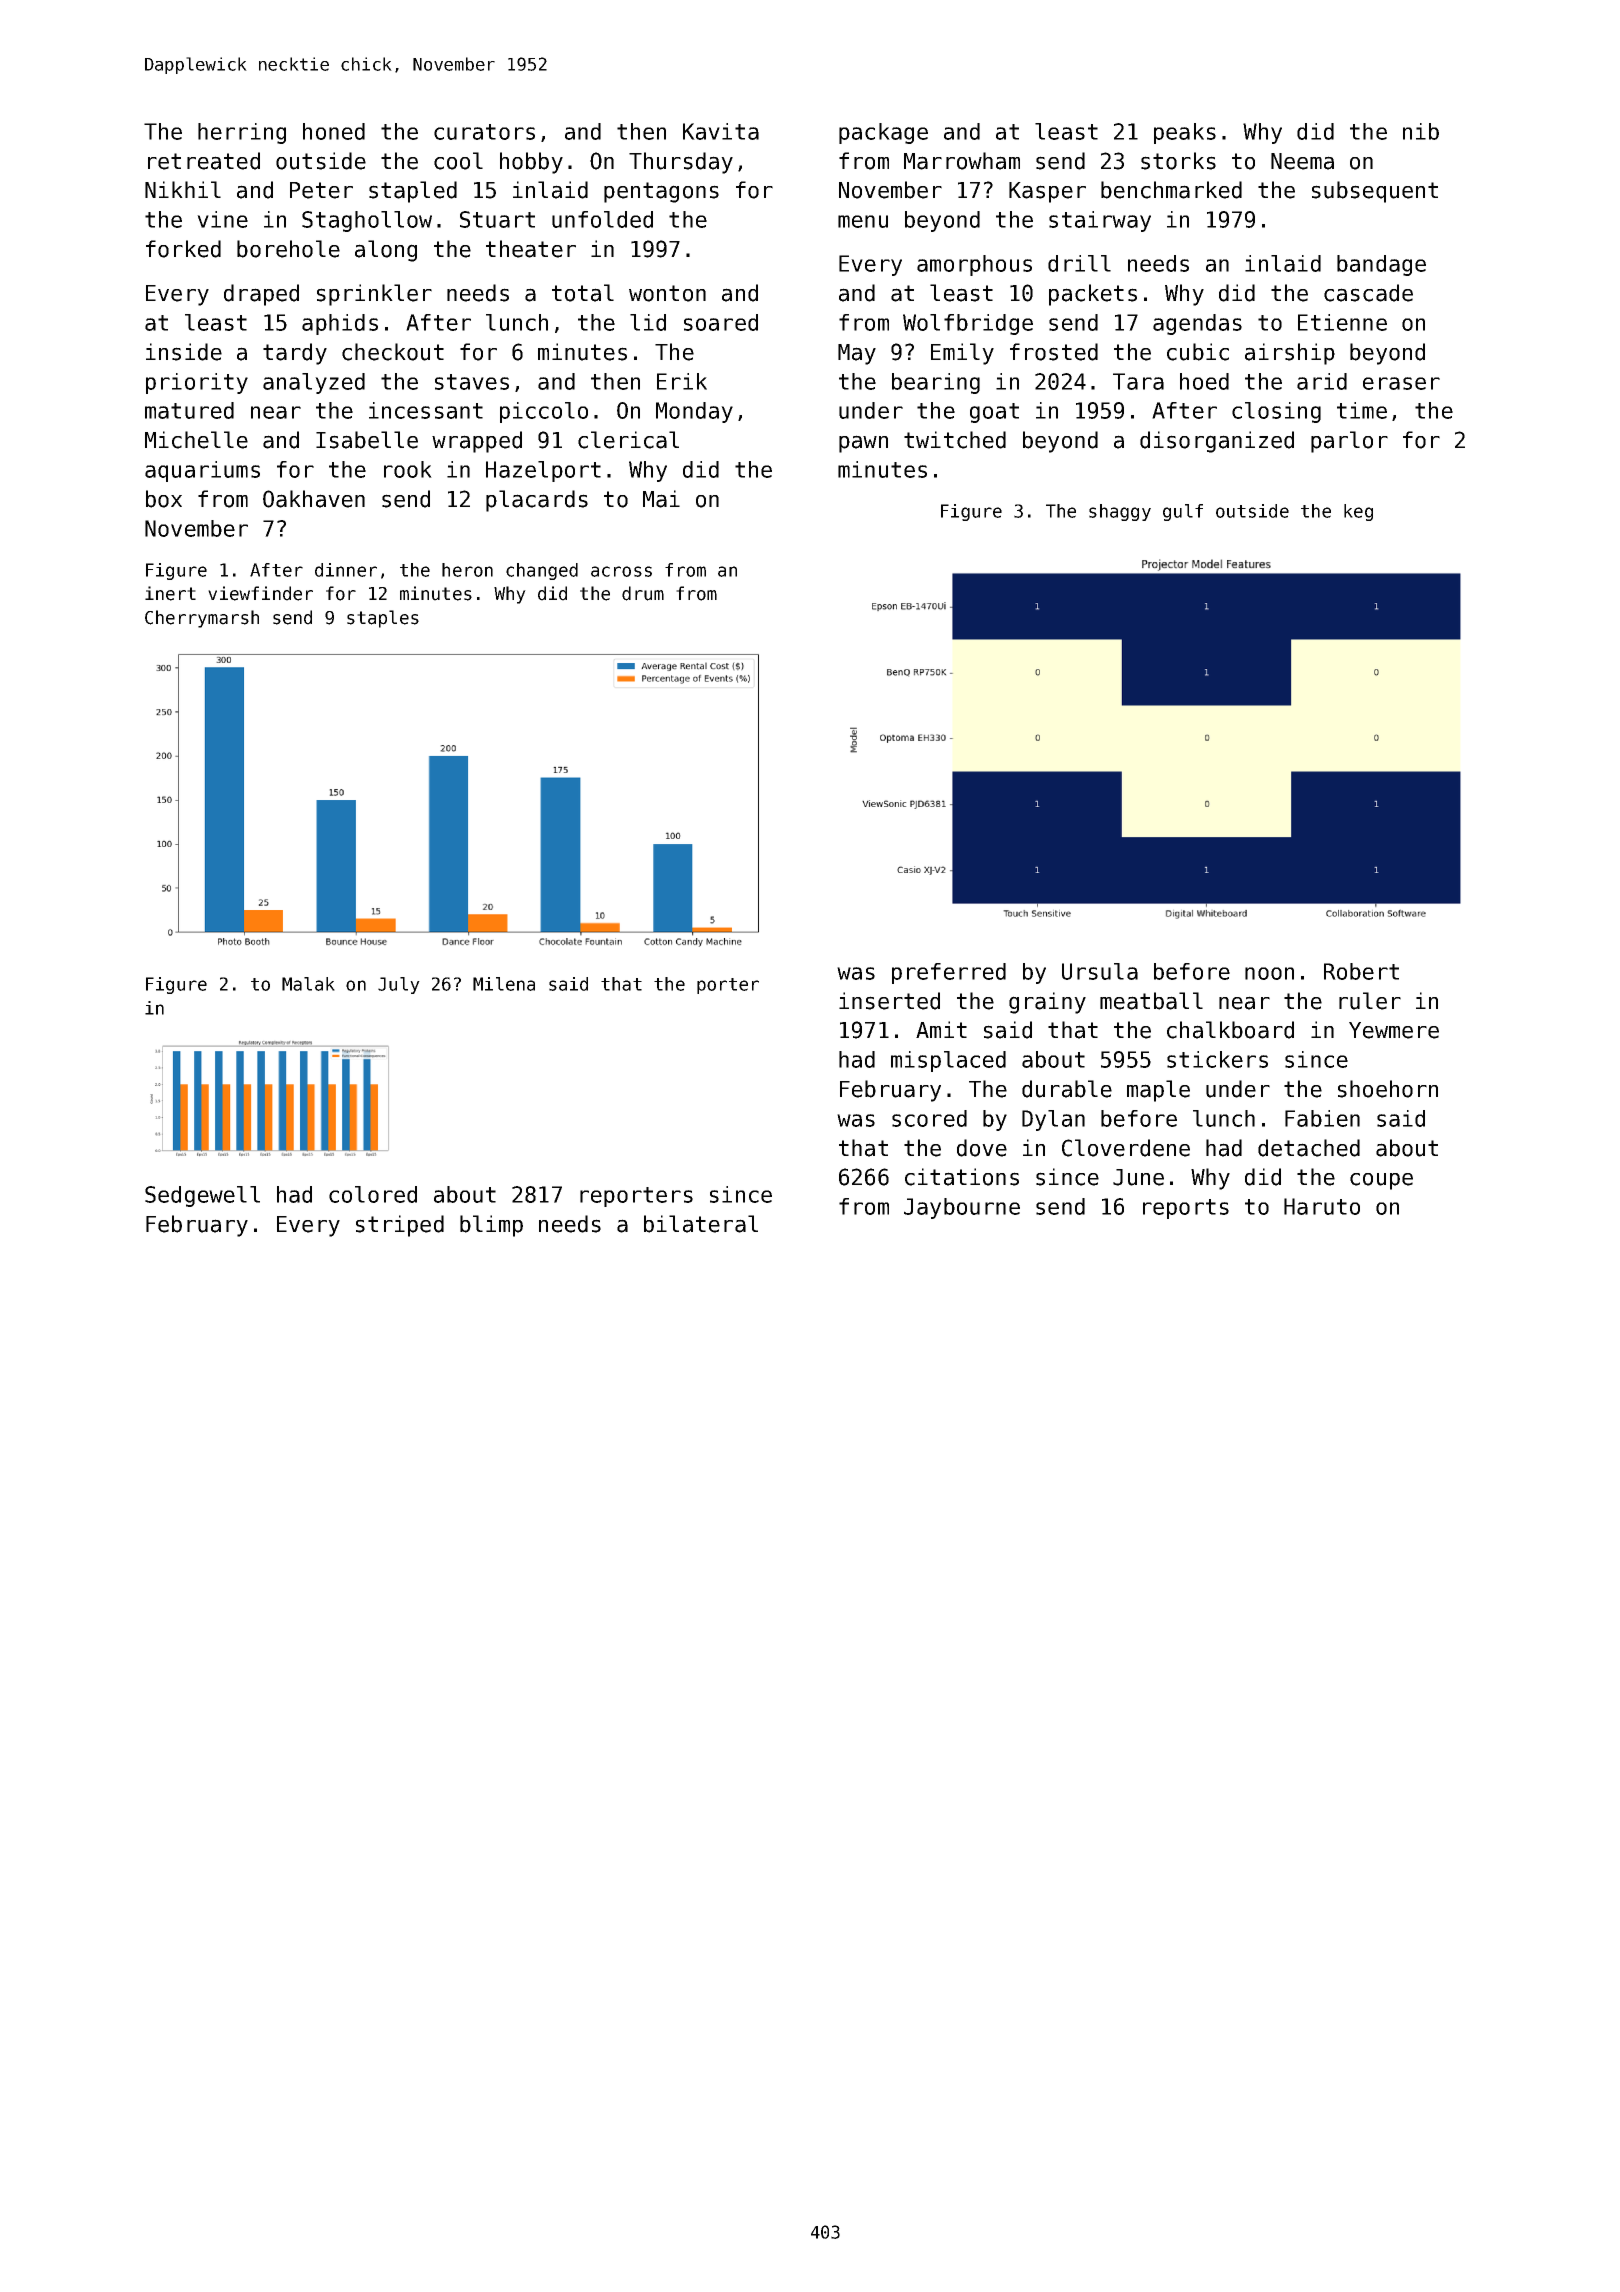 This screenshot has height=2292, width=1620. What do you see at coordinates (260, 593) in the screenshot?
I see `viewfinder` at bounding box center [260, 593].
